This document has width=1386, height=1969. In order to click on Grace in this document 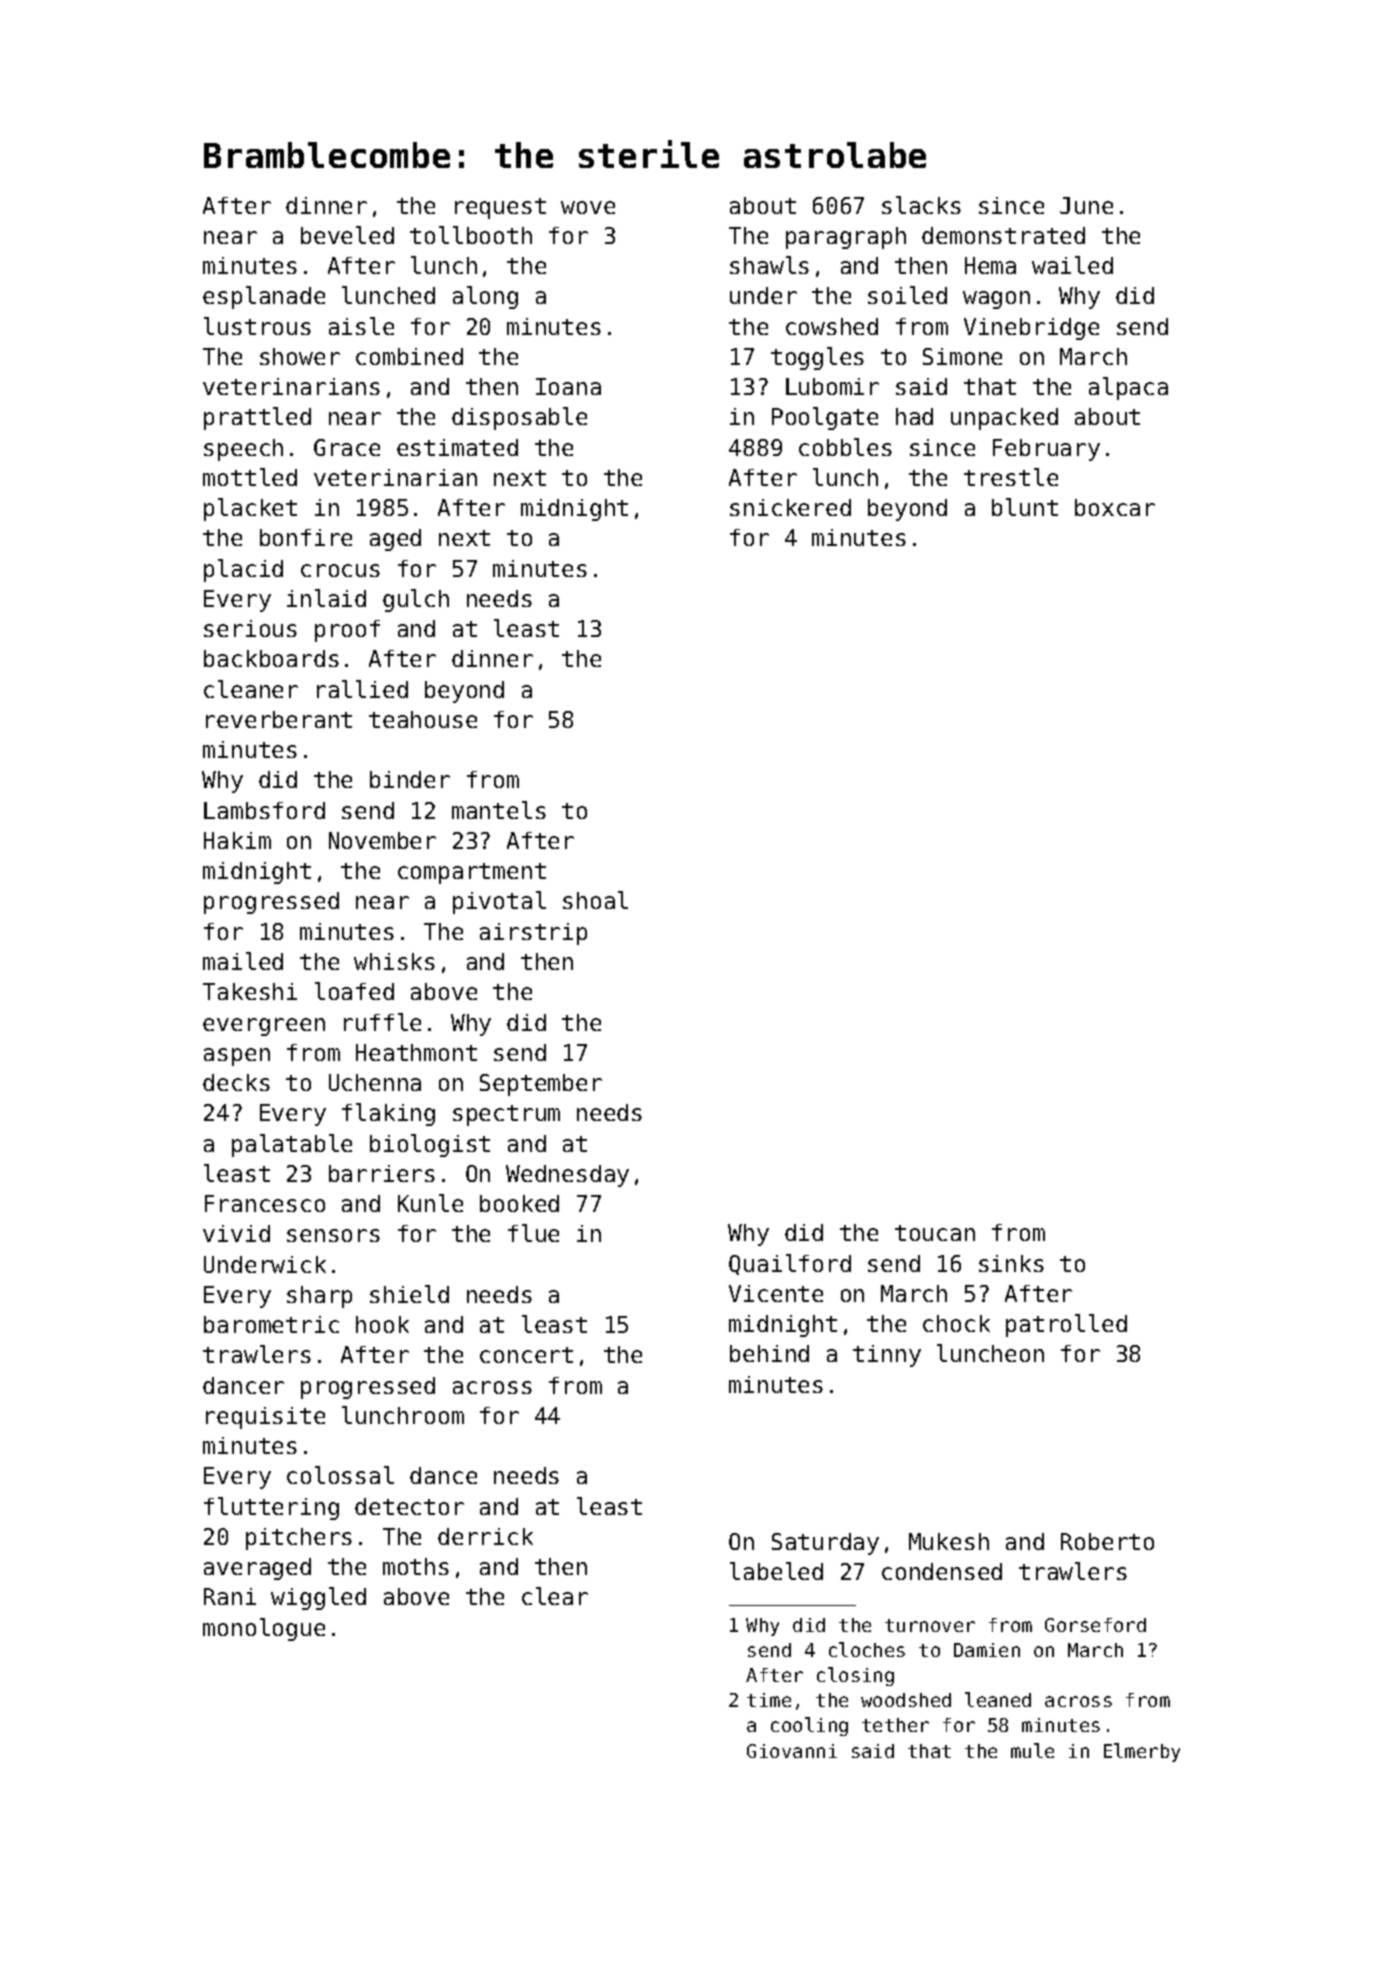, I will do `click(347, 447)`.
